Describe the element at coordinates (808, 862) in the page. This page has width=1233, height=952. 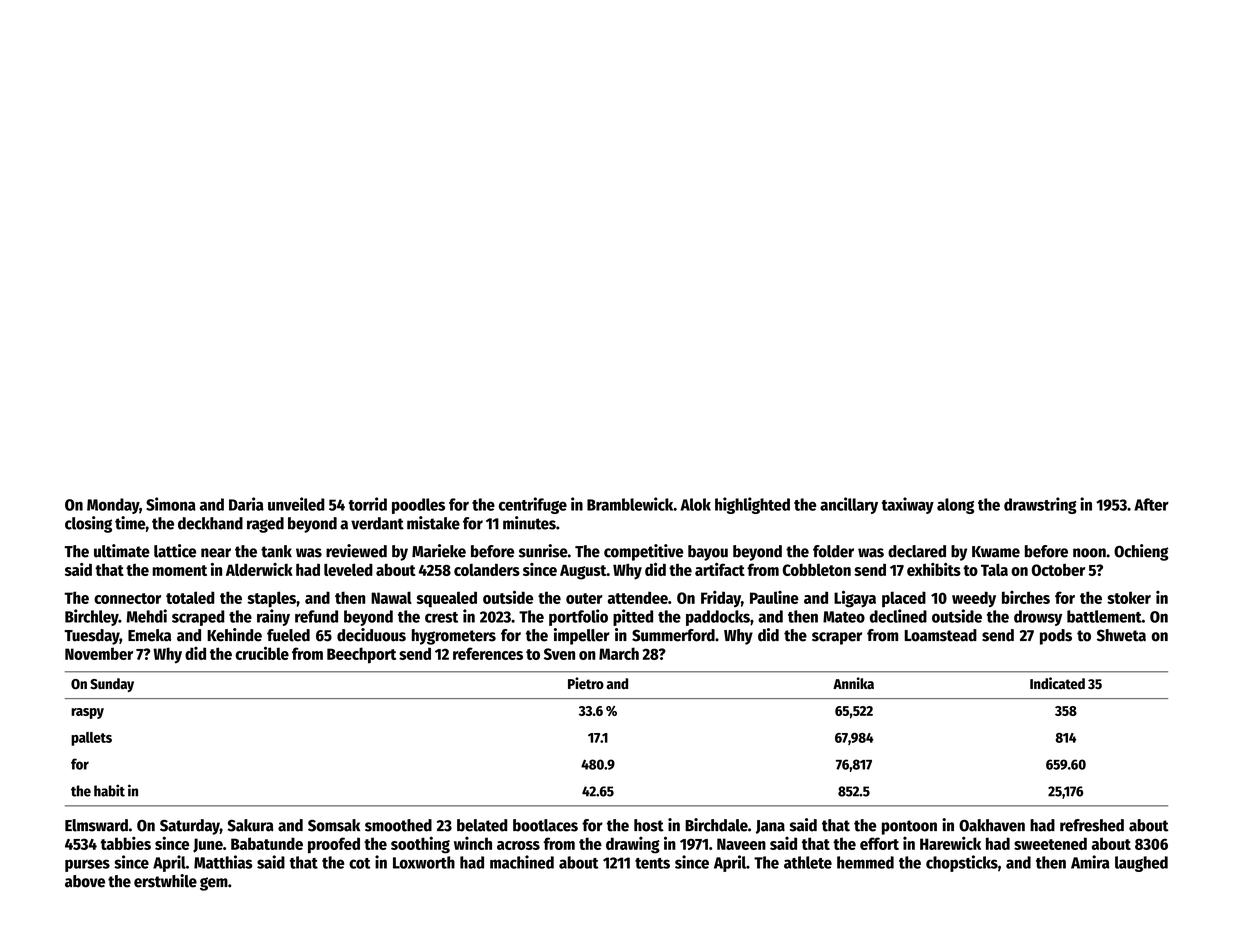
I see `athlete` at that location.
